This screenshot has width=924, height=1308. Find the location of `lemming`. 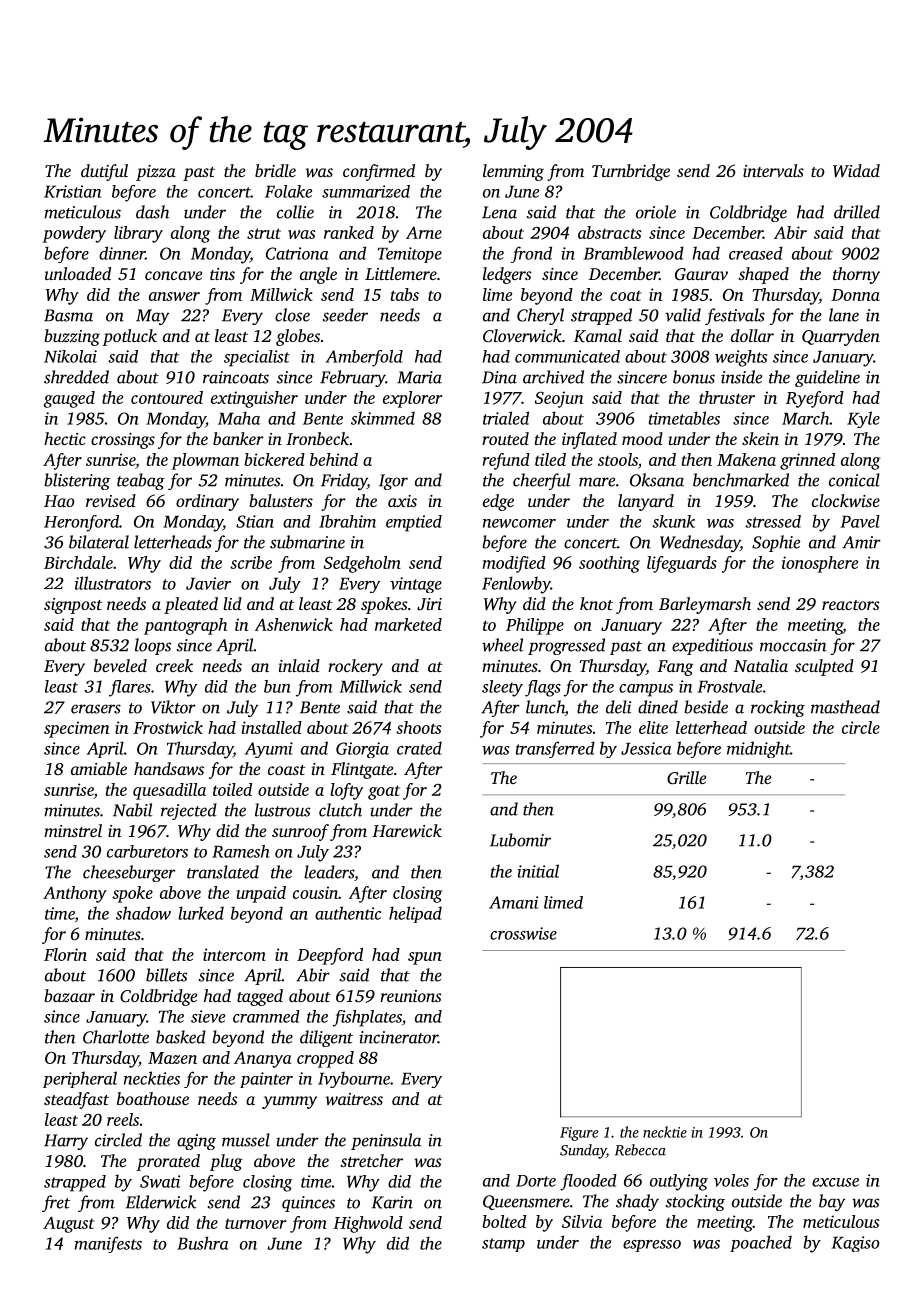

lemming is located at coordinates (513, 172).
